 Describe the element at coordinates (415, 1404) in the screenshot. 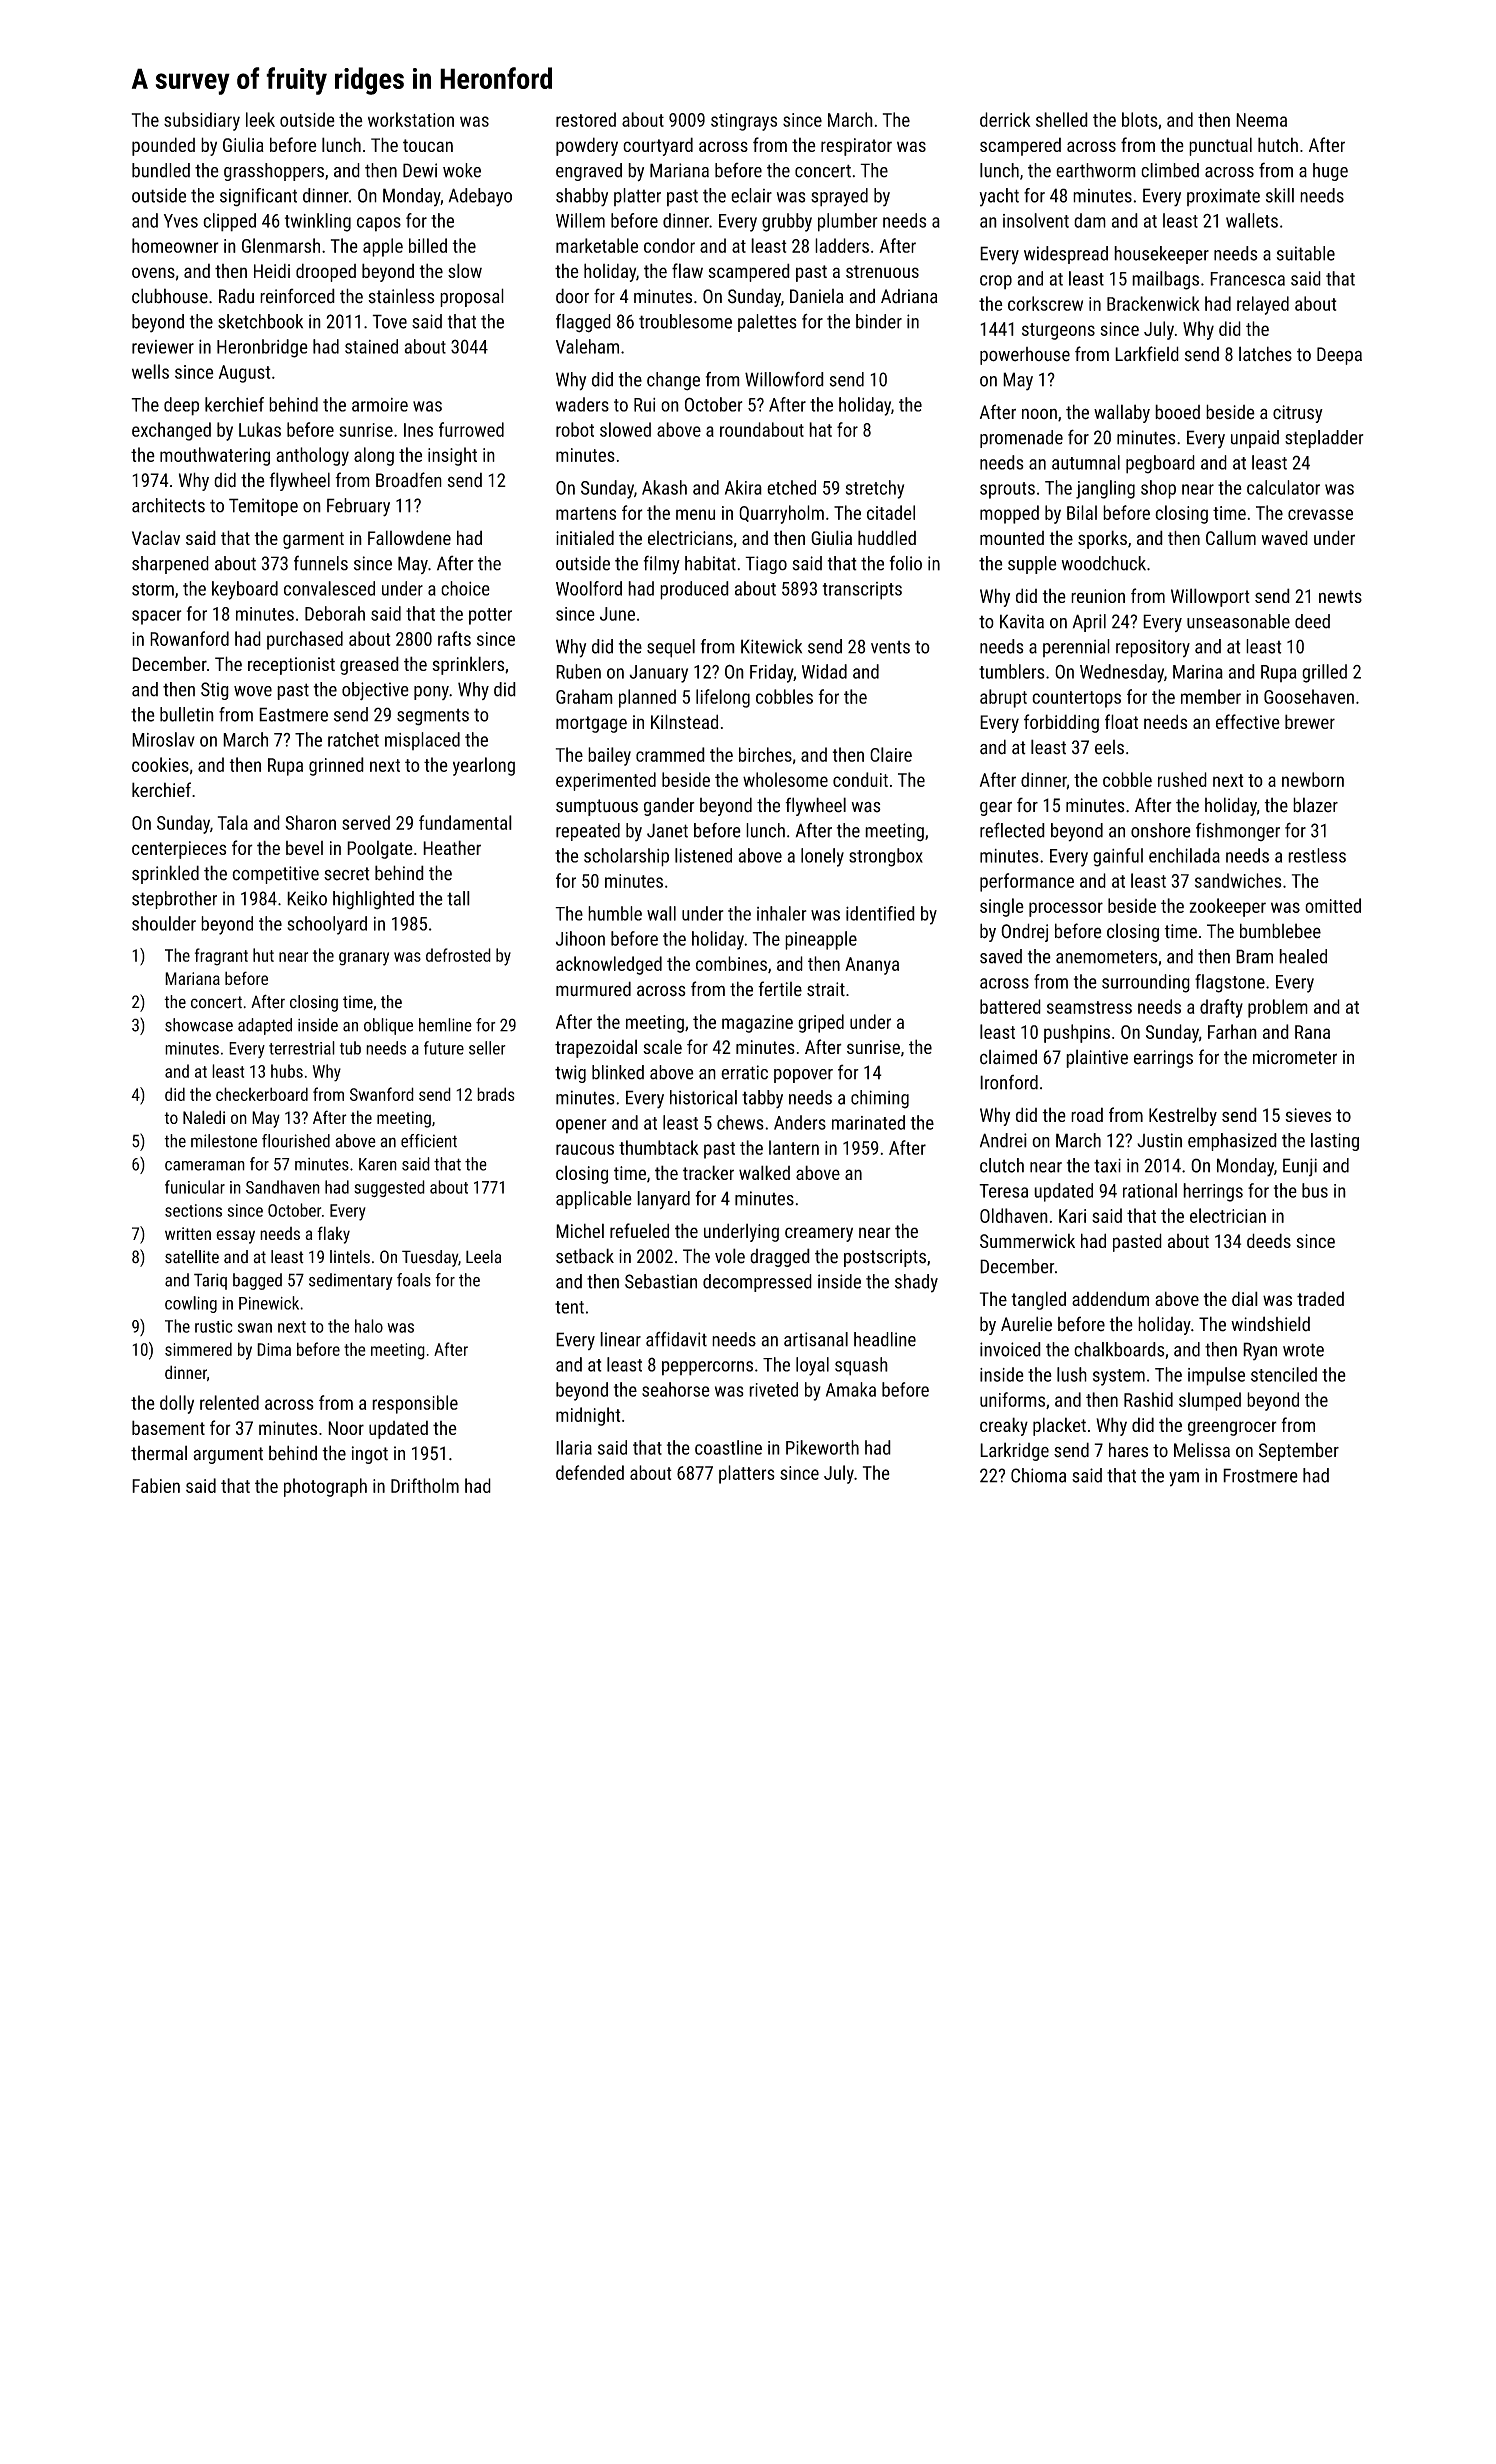

I see `responsible` at that location.
